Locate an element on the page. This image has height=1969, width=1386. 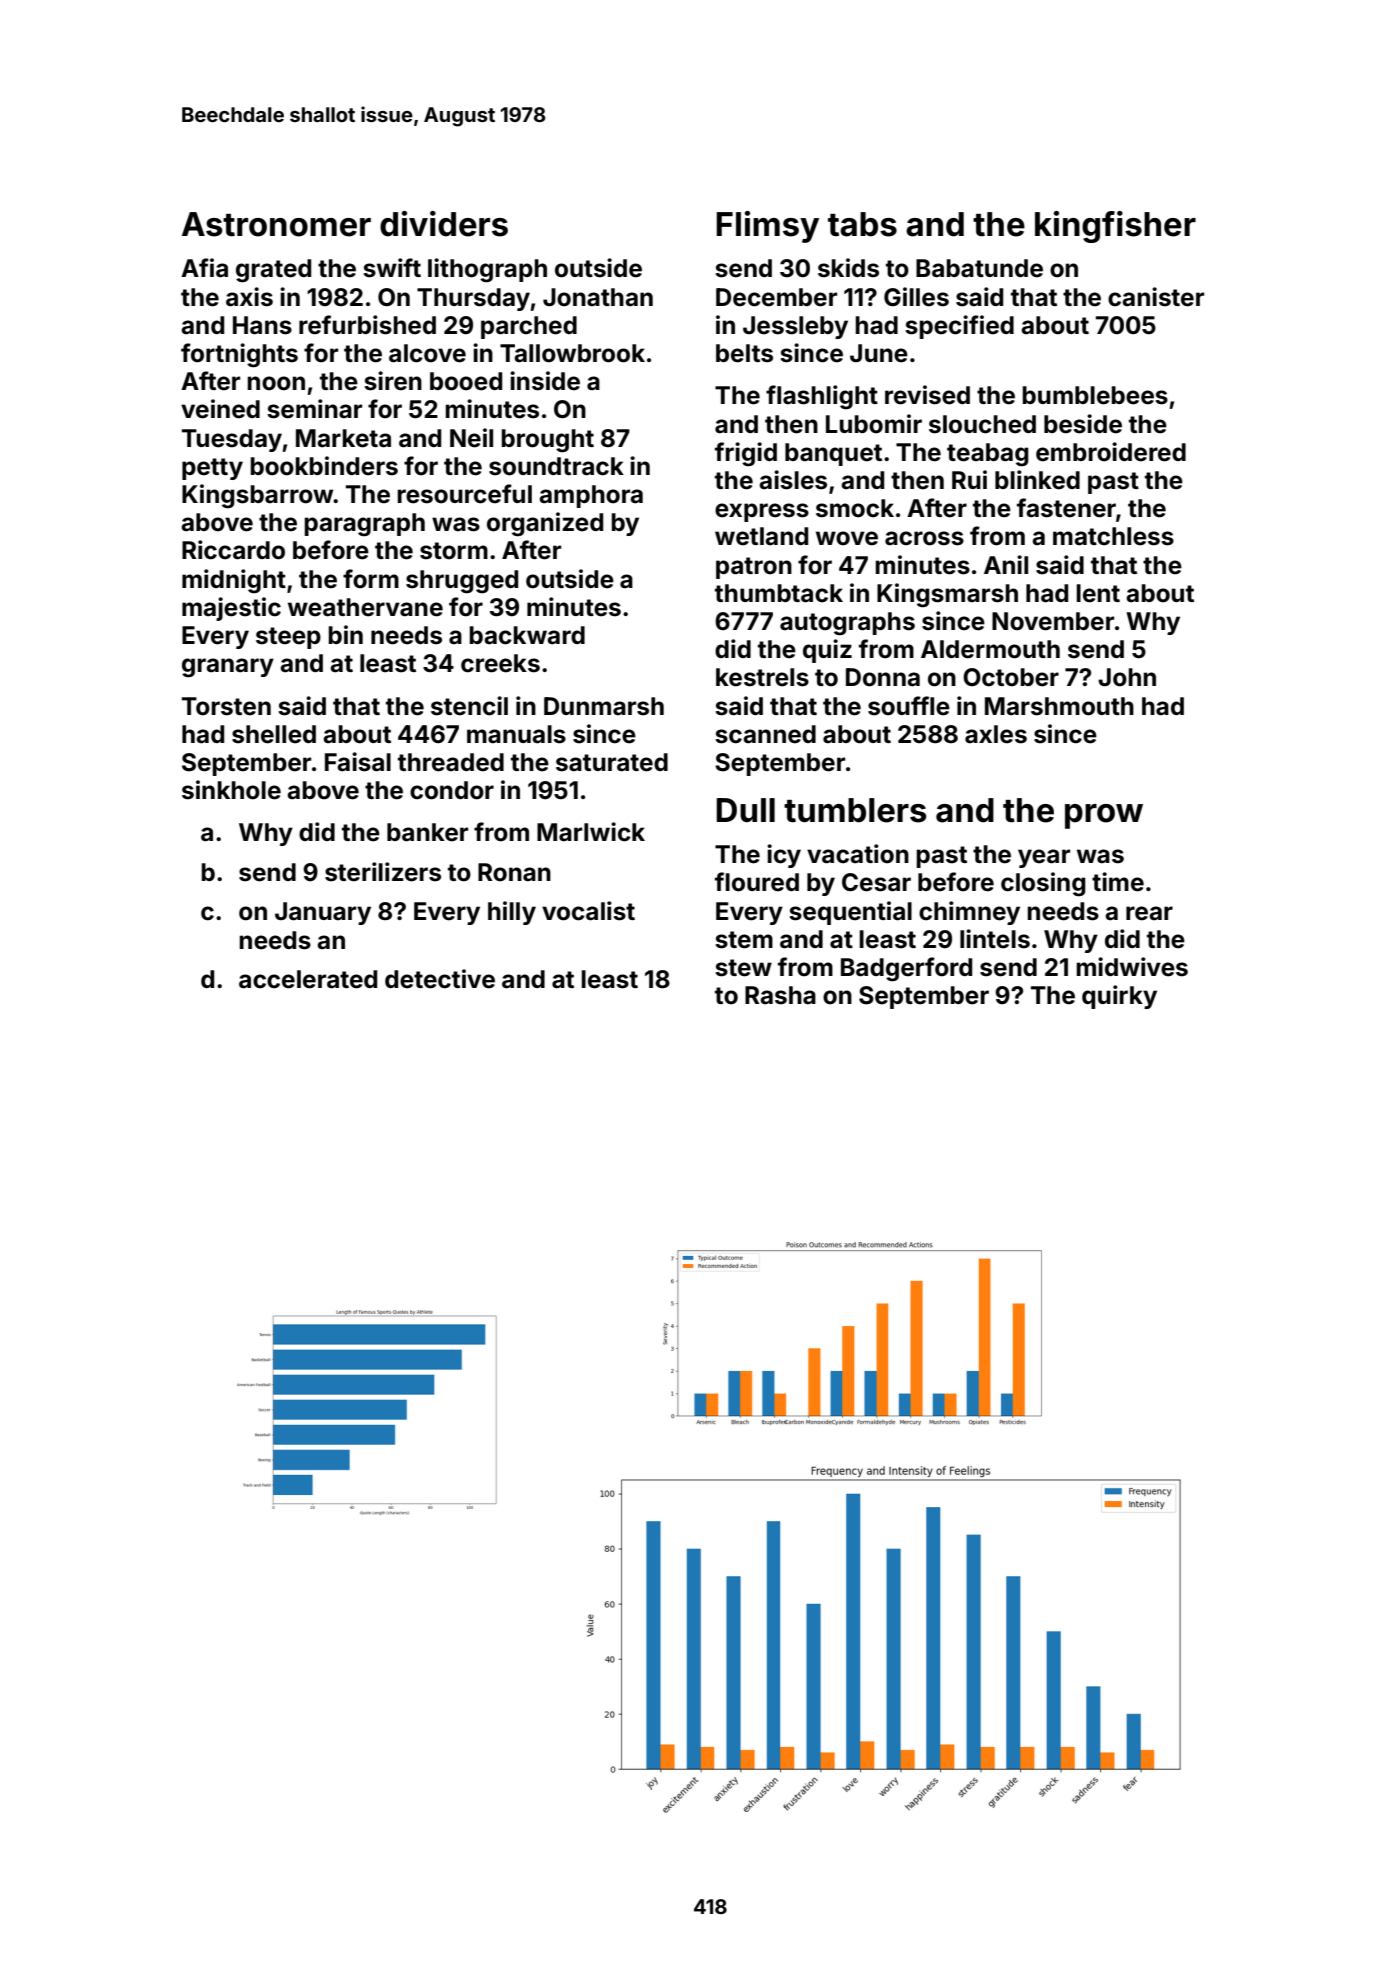
resourceful is located at coordinates (464, 494).
